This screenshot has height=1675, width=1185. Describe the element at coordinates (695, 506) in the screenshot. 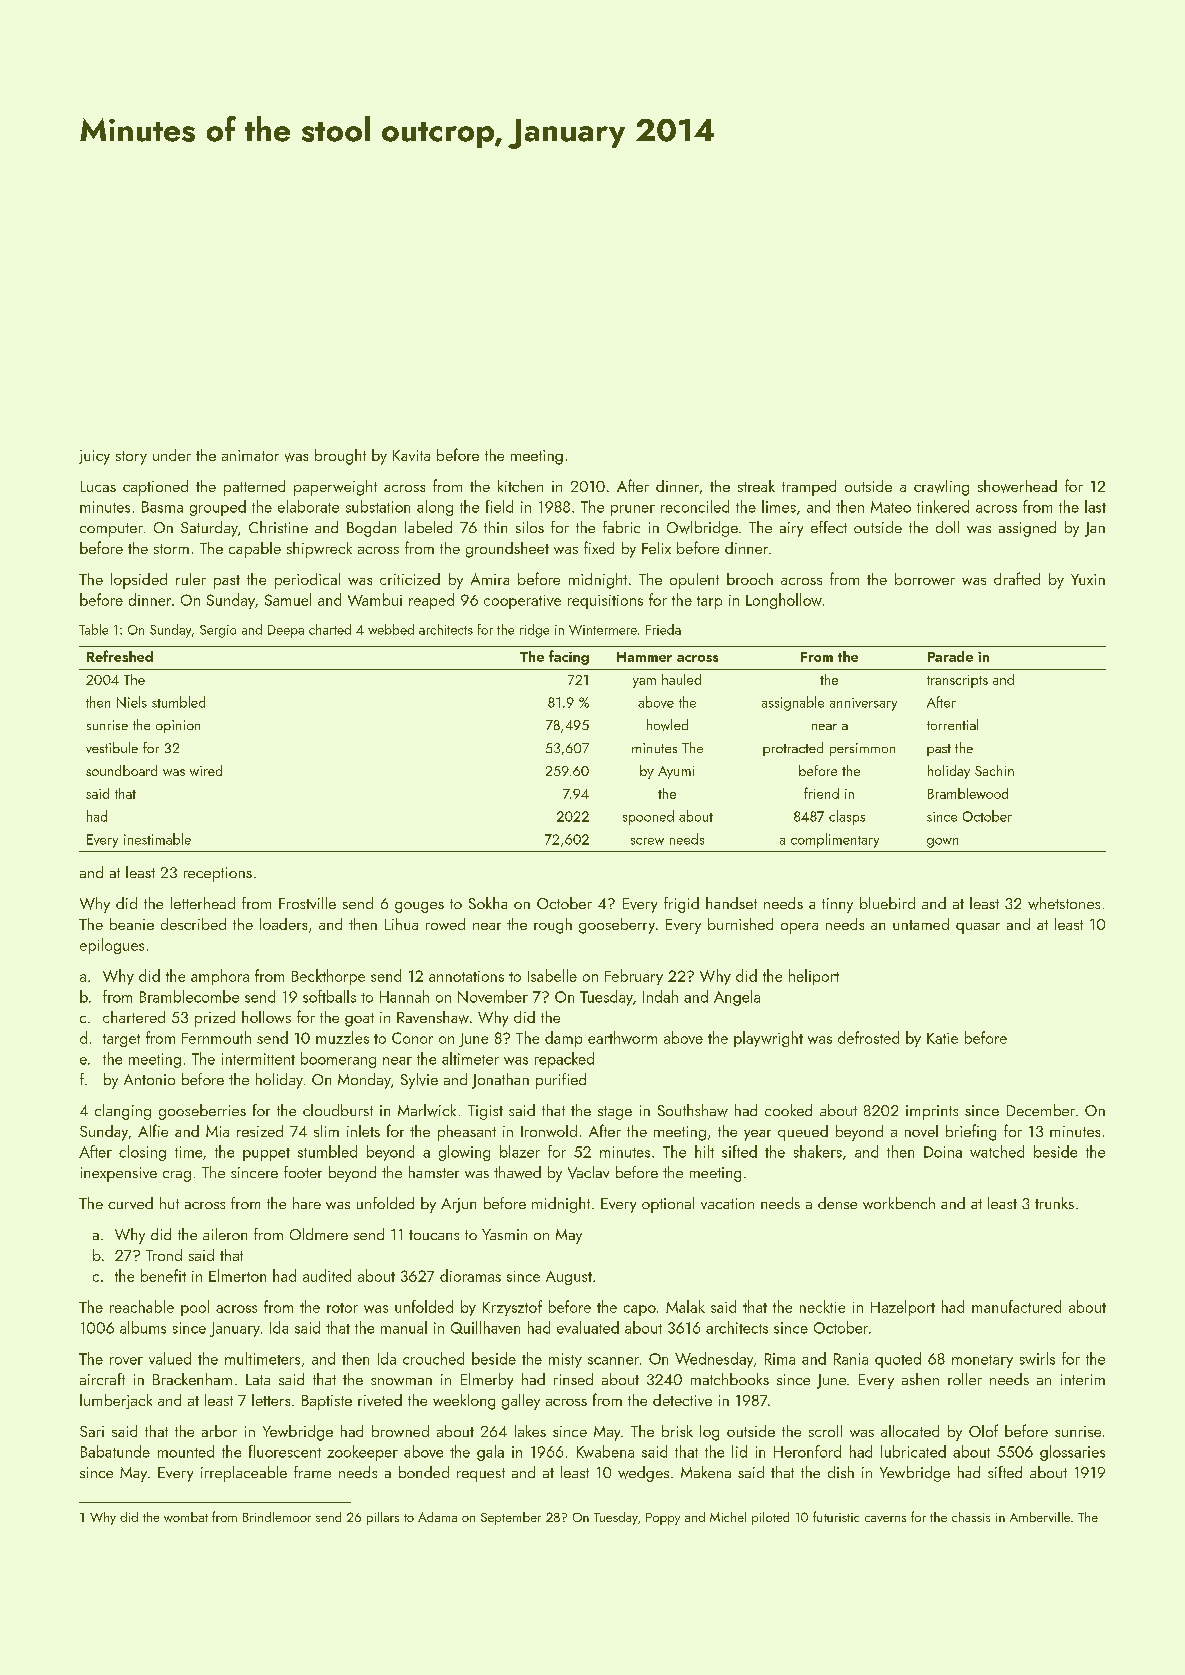

I see `reconciled` at that location.
